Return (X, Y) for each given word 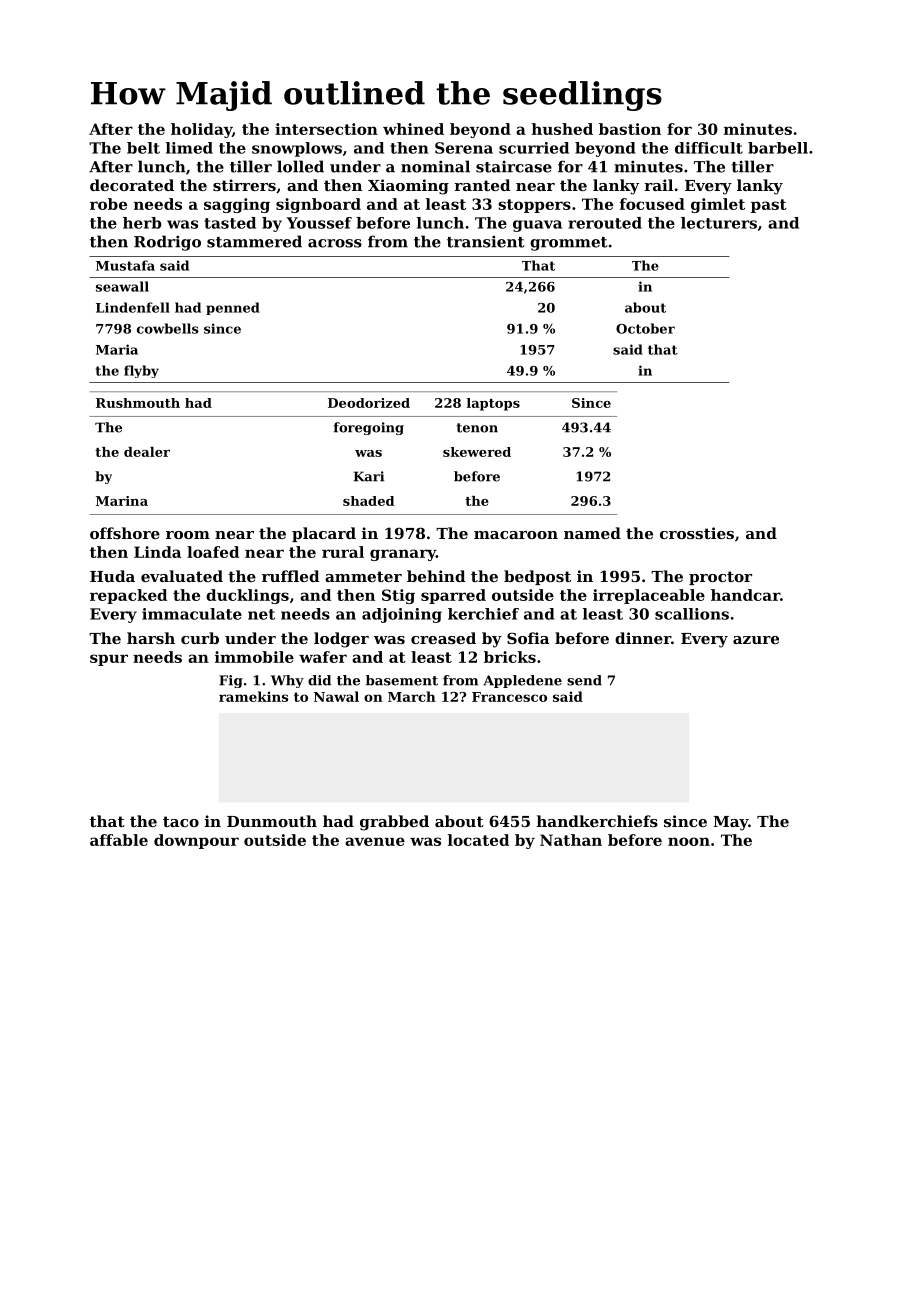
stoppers (534, 206)
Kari (369, 476)
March (412, 696)
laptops (493, 404)
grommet (569, 244)
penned (233, 308)
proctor (720, 578)
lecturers (719, 223)
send (584, 680)
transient (486, 242)
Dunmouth (272, 821)
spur (109, 660)
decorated (132, 185)
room (188, 535)
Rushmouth (138, 403)
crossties (697, 533)
